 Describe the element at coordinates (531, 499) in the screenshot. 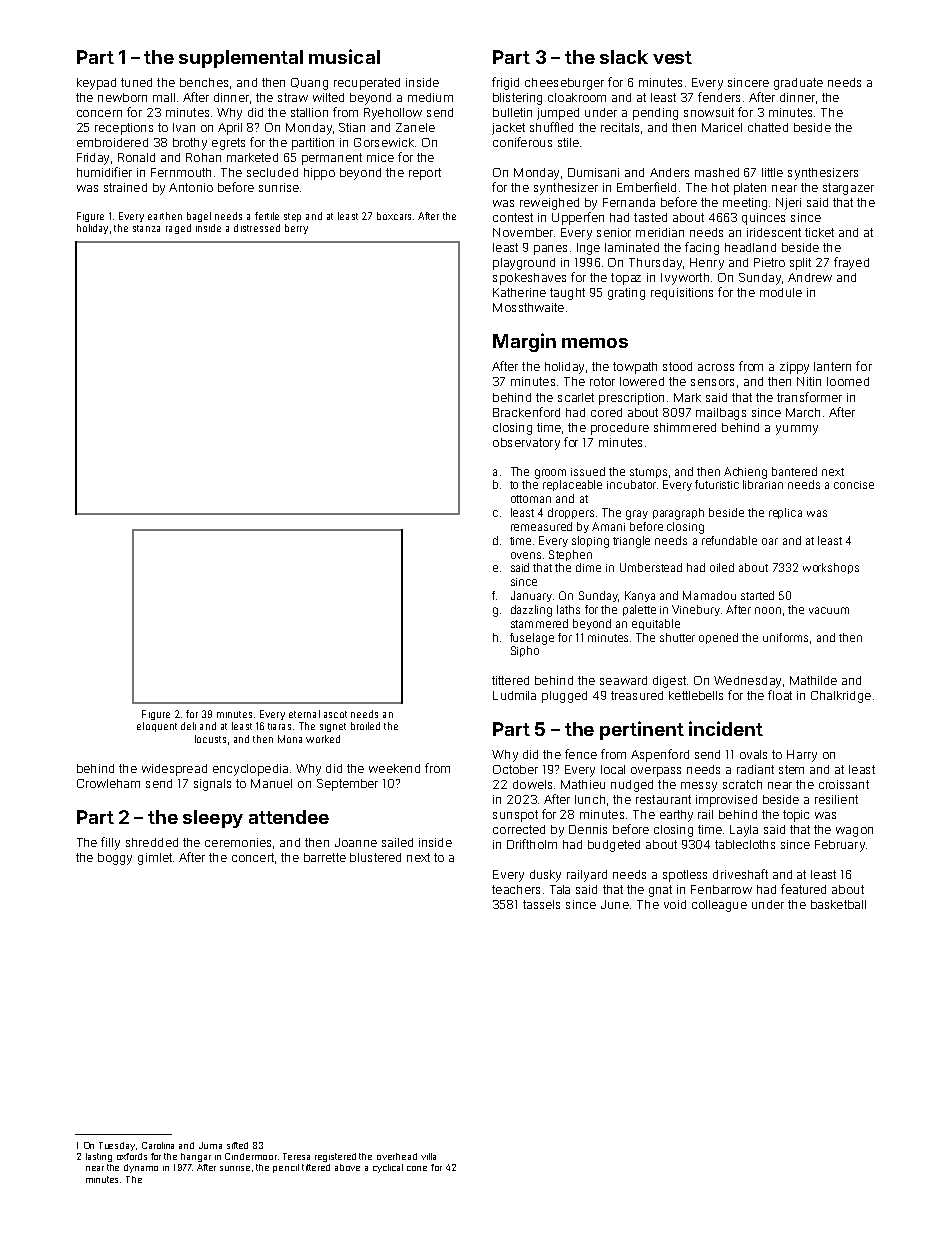

I see `ottoman` at that location.
